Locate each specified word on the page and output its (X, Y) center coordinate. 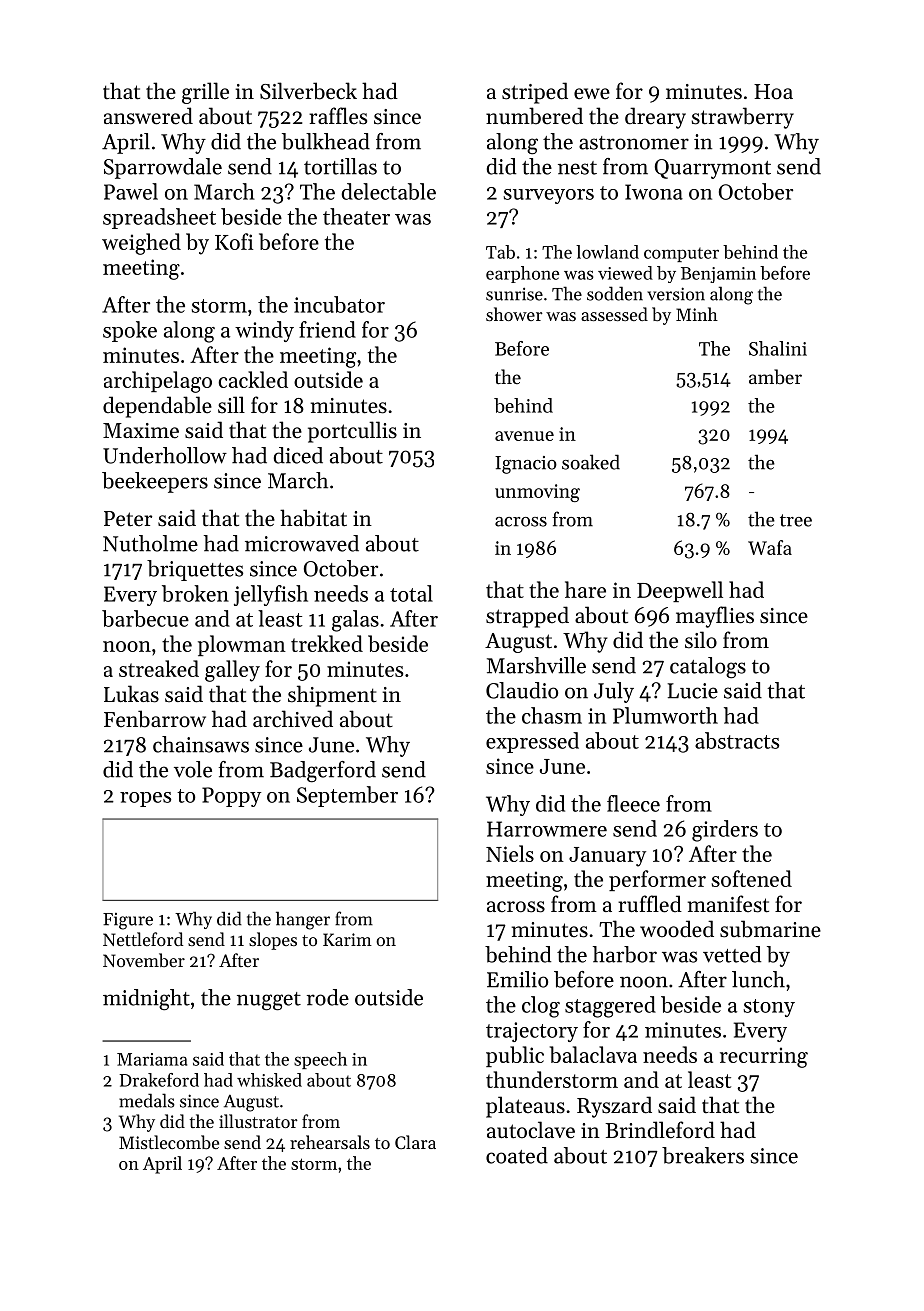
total (411, 593)
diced (298, 455)
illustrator (258, 1121)
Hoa (773, 92)
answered (148, 116)
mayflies (715, 617)
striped (535, 93)
